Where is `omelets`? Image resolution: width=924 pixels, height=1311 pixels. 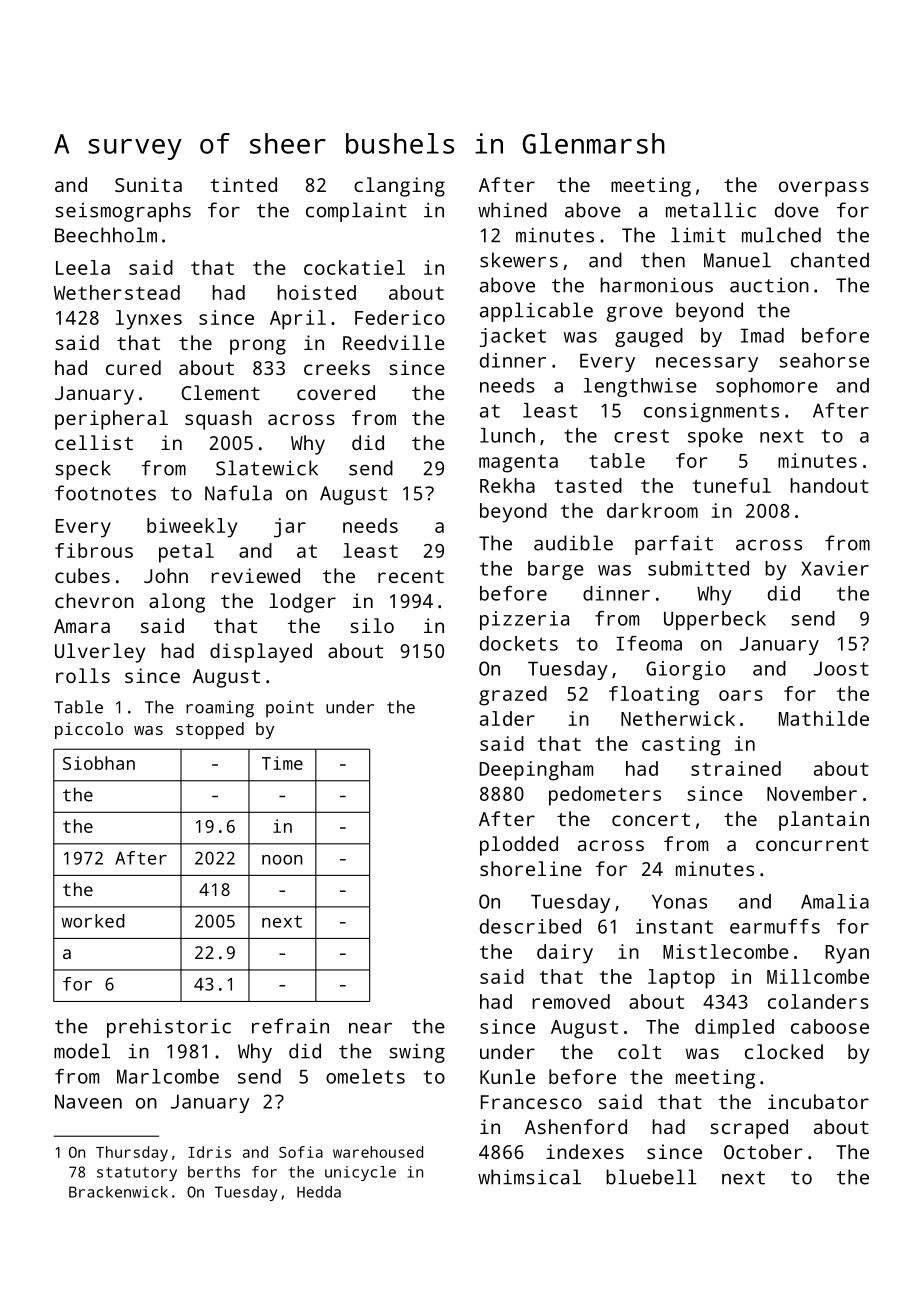
omelets is located at coordinates (365, 1076).
